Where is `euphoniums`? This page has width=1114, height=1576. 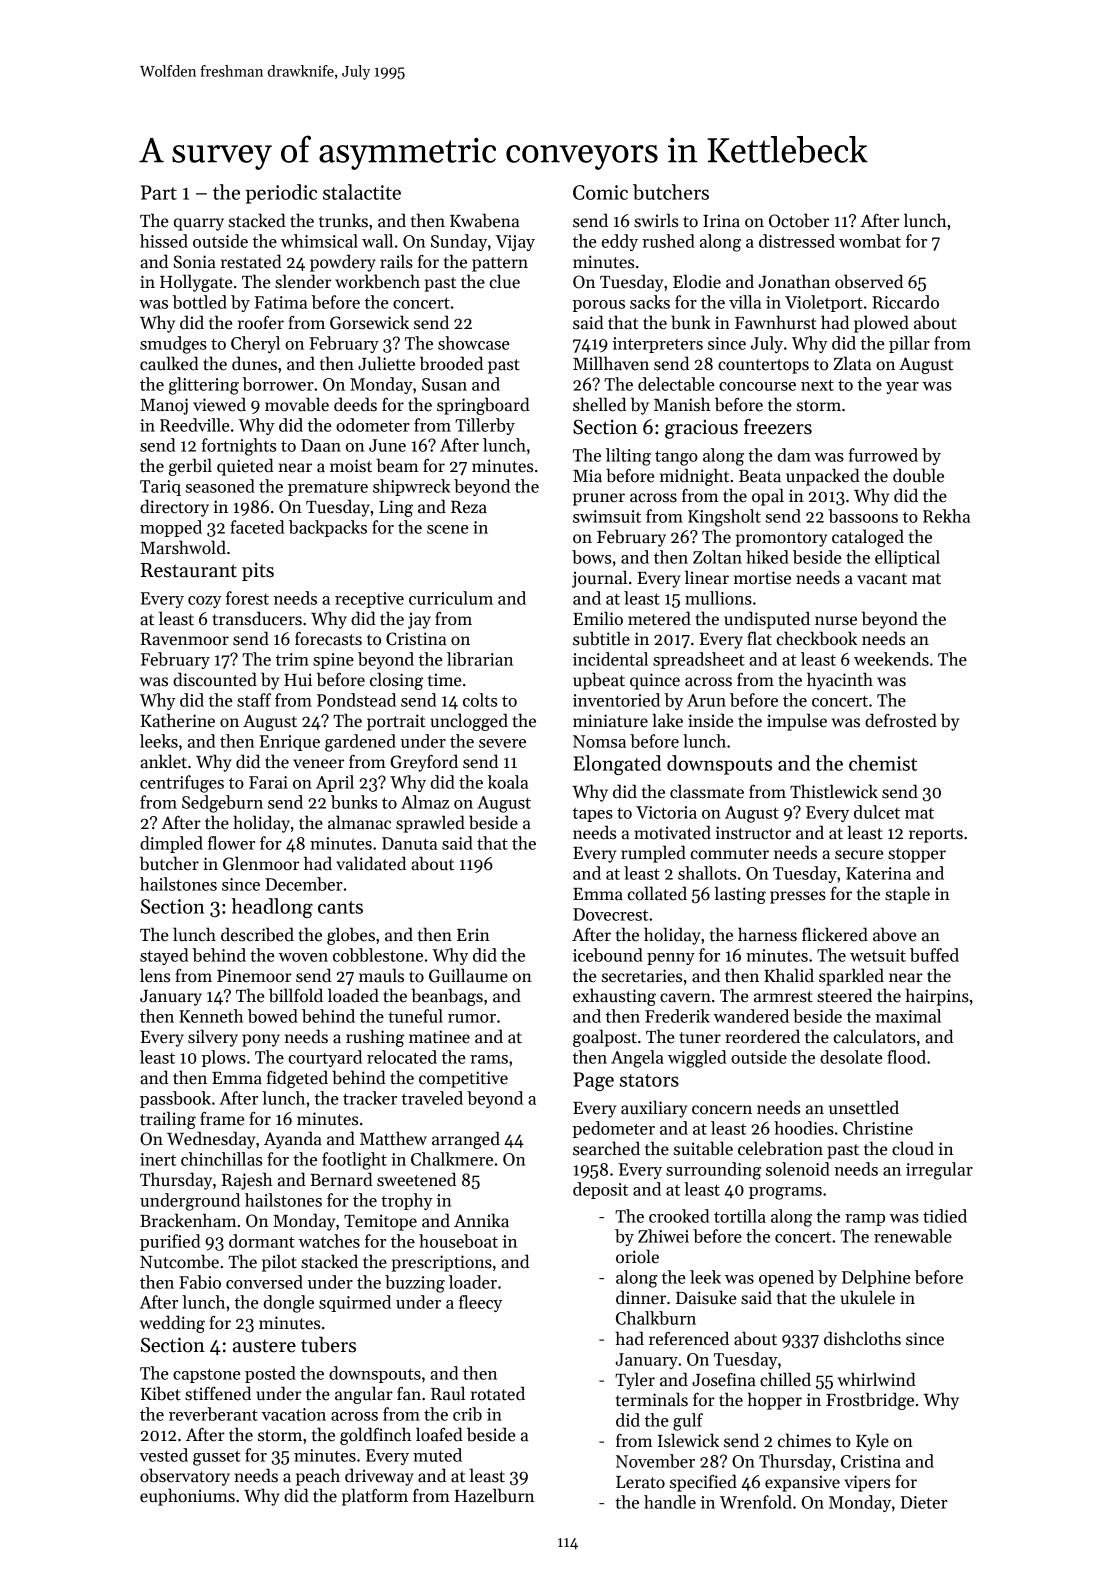
euphoniums is located at coordinates (187, 1497).
